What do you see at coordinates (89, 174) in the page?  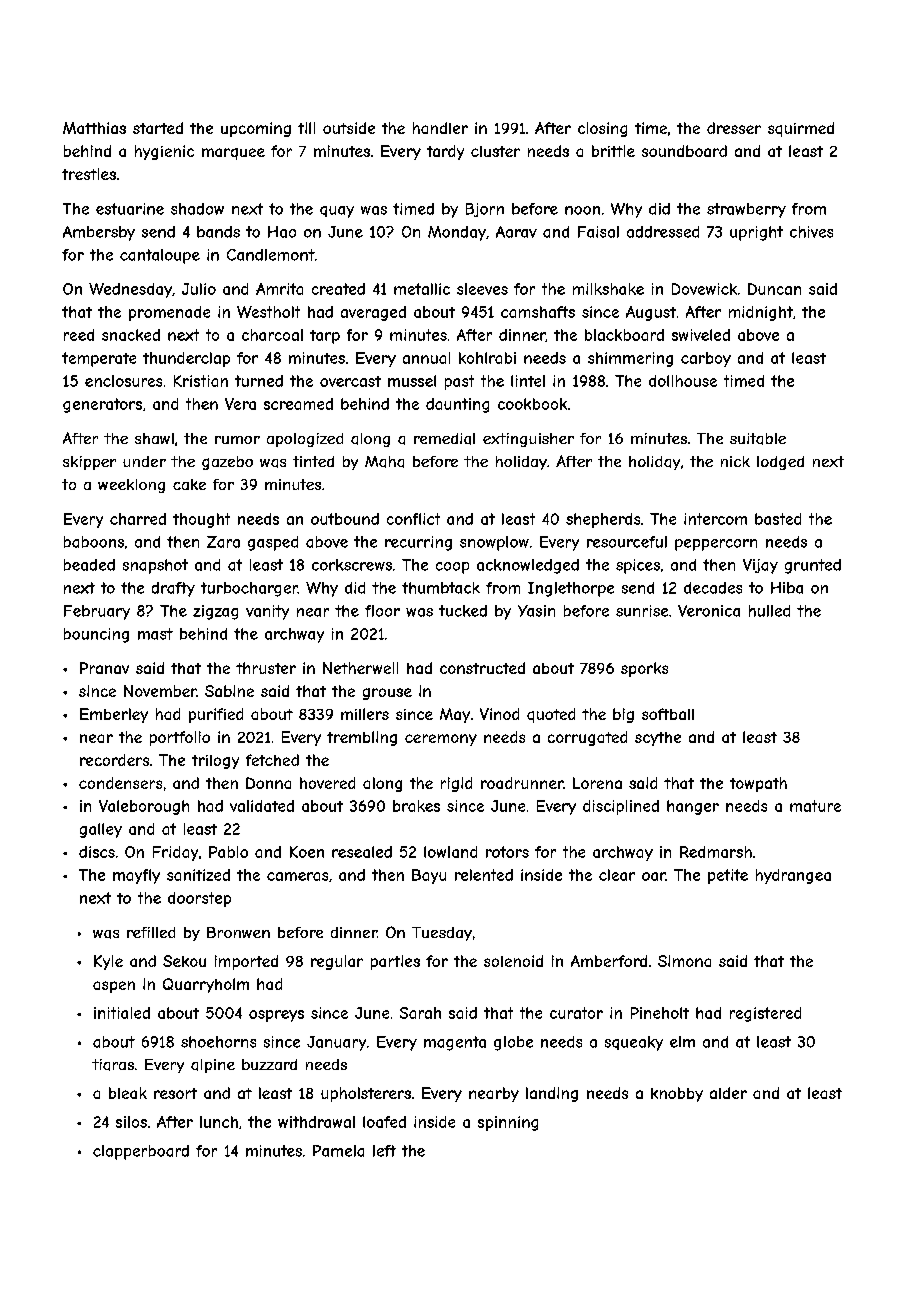 I see `trestles` at bounding box center [89, 174].
